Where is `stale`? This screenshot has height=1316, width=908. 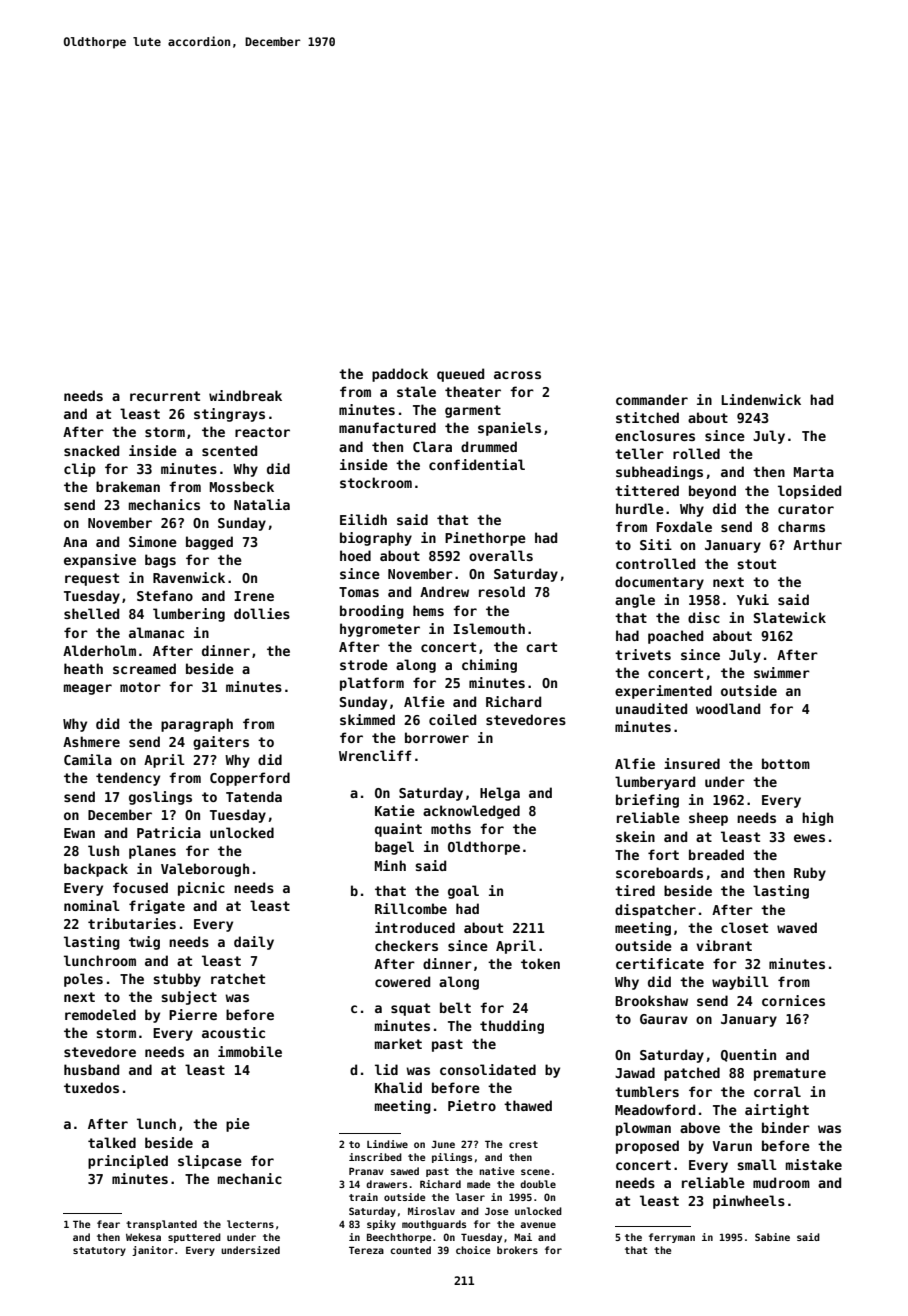 stale is located at coordinates (416, 391).
